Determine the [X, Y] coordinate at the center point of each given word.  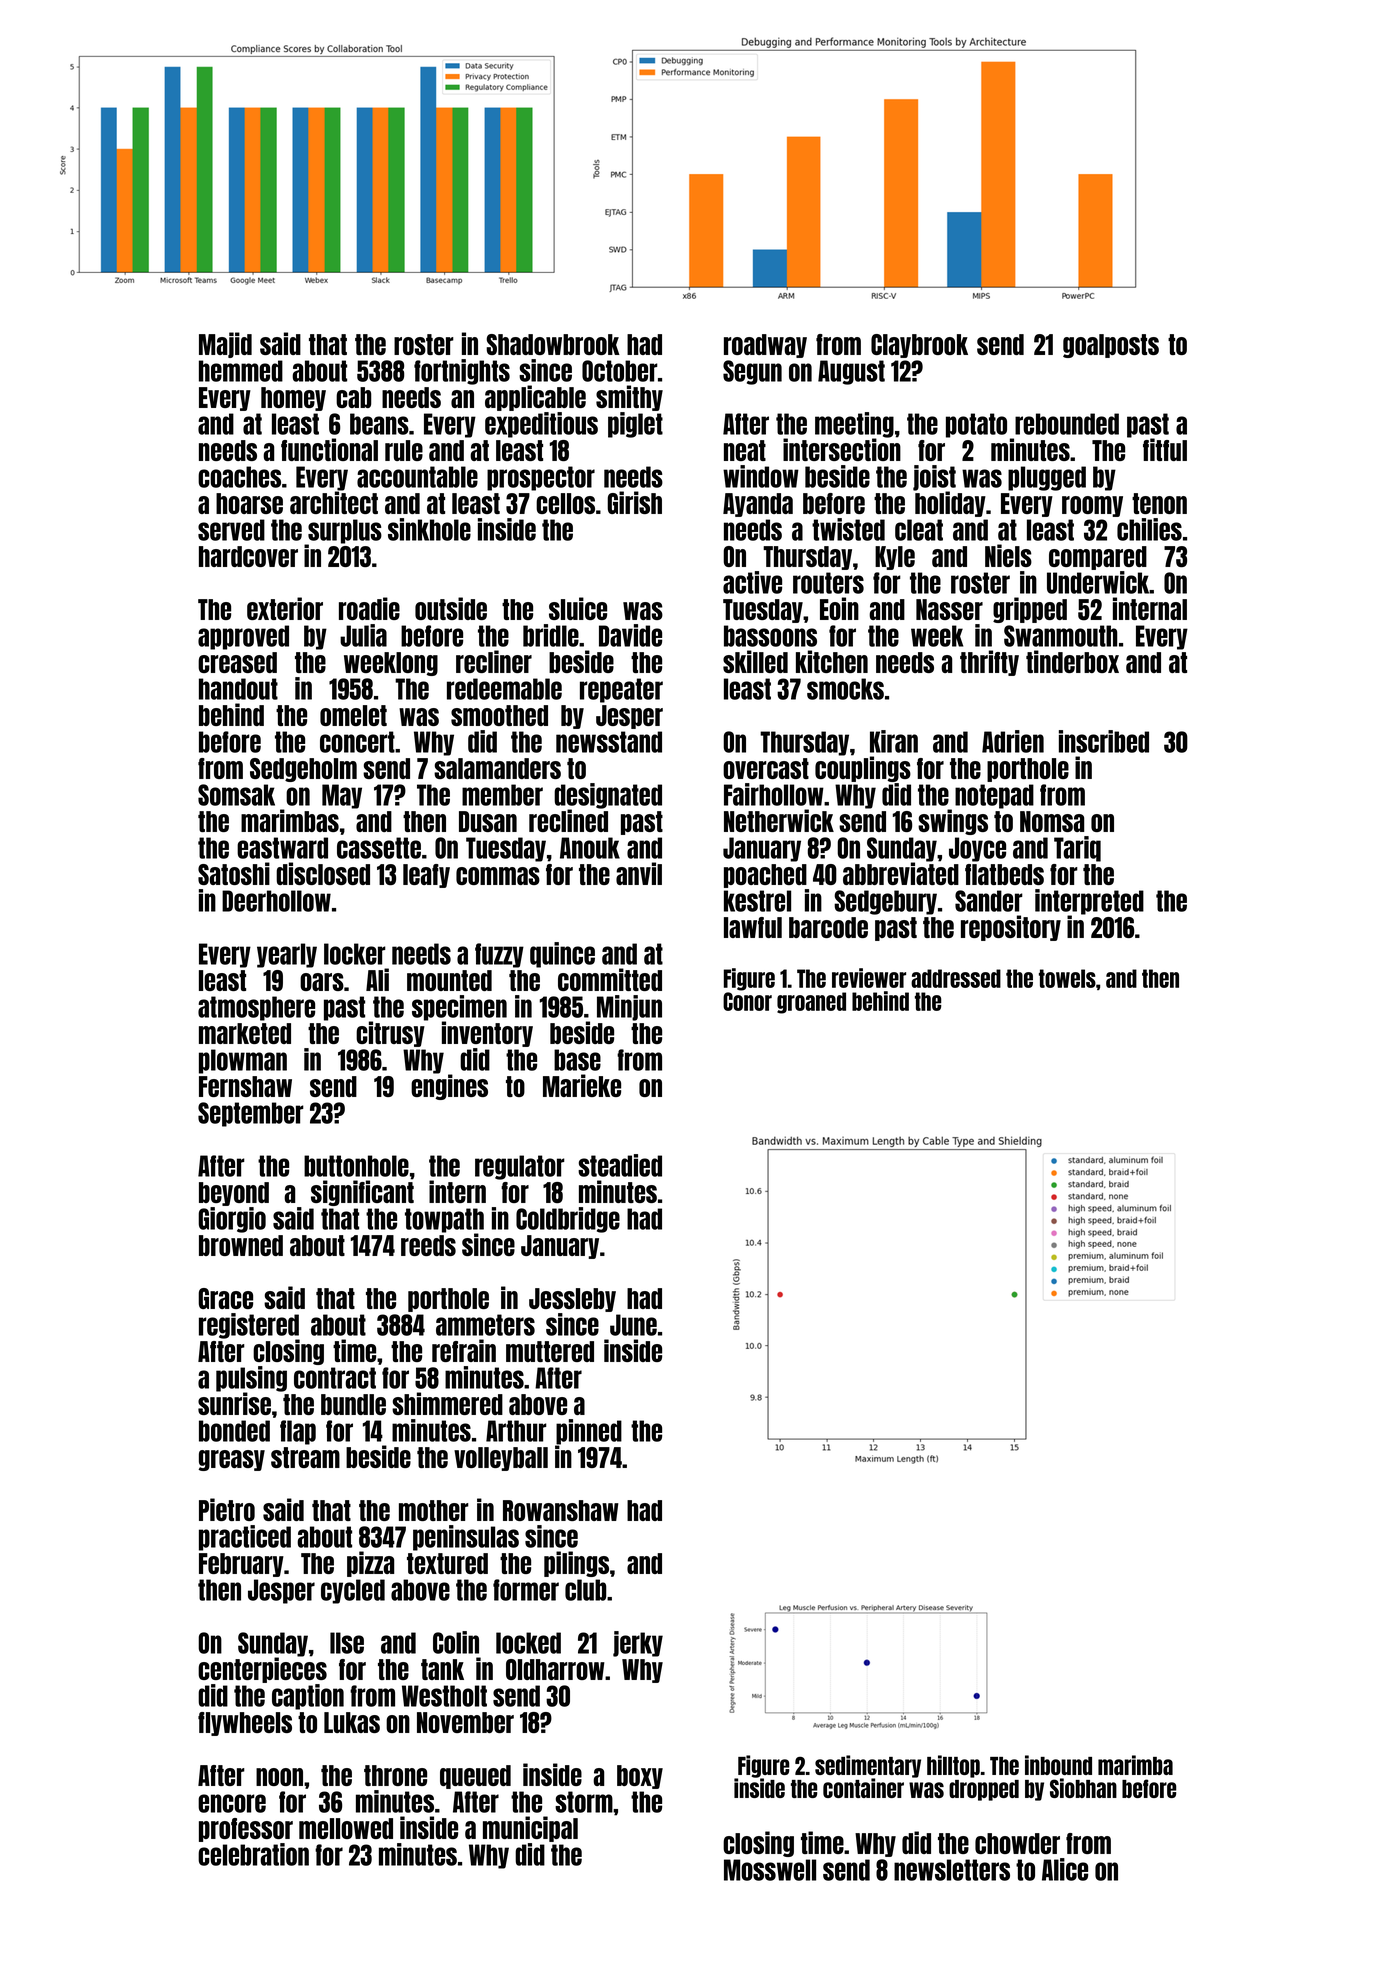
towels [1067, 978]
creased [237, 662]
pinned [589, 1432]
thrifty [989, 663]
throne [395, 1775]
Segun [752, 372]
